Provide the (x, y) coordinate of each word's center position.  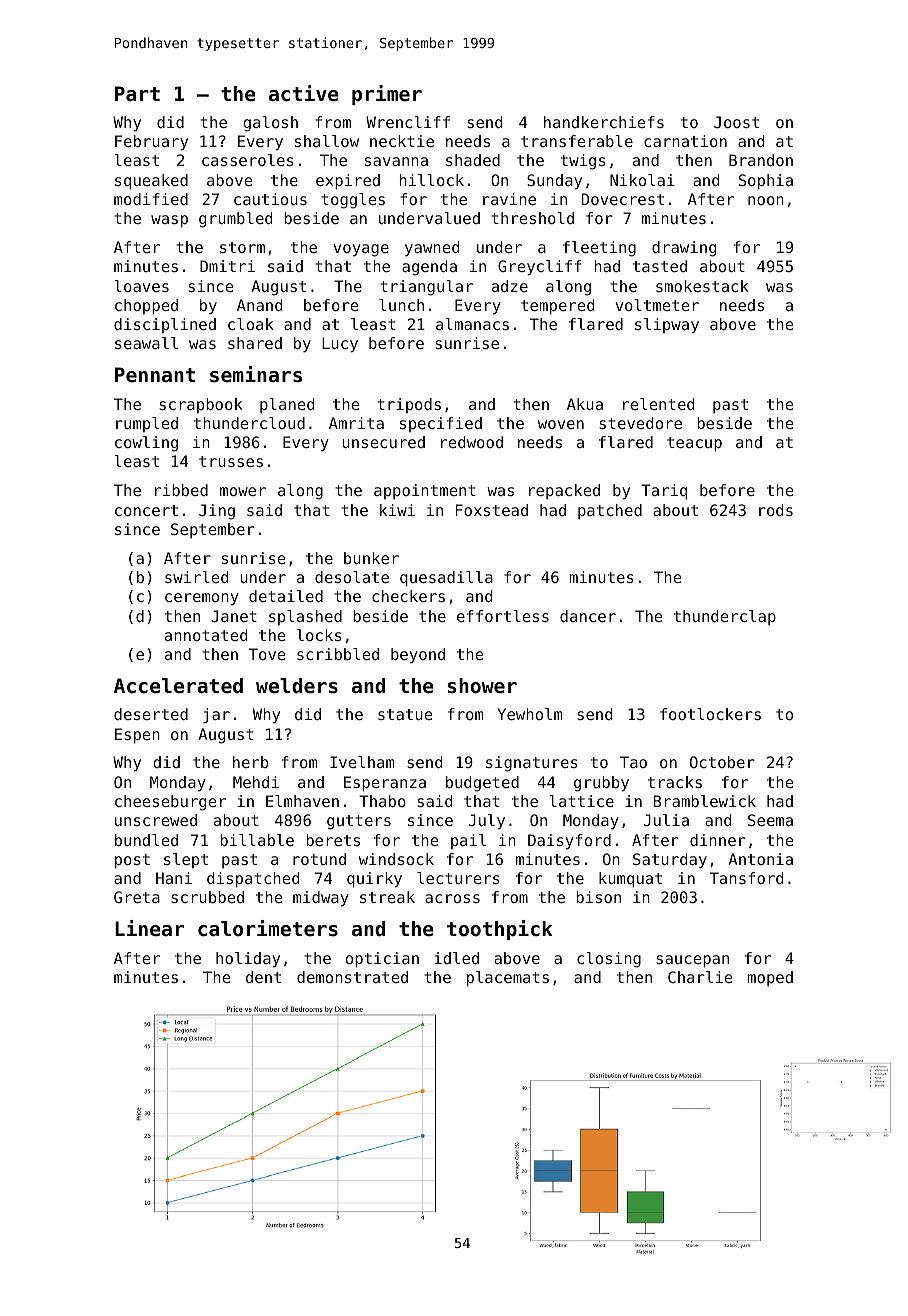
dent (263, 977)
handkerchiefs (604, 122)
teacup (694, 444)
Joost (736, 122)
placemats (508, 979)
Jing (217, 512)
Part (137, 94)
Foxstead (492, 510)
